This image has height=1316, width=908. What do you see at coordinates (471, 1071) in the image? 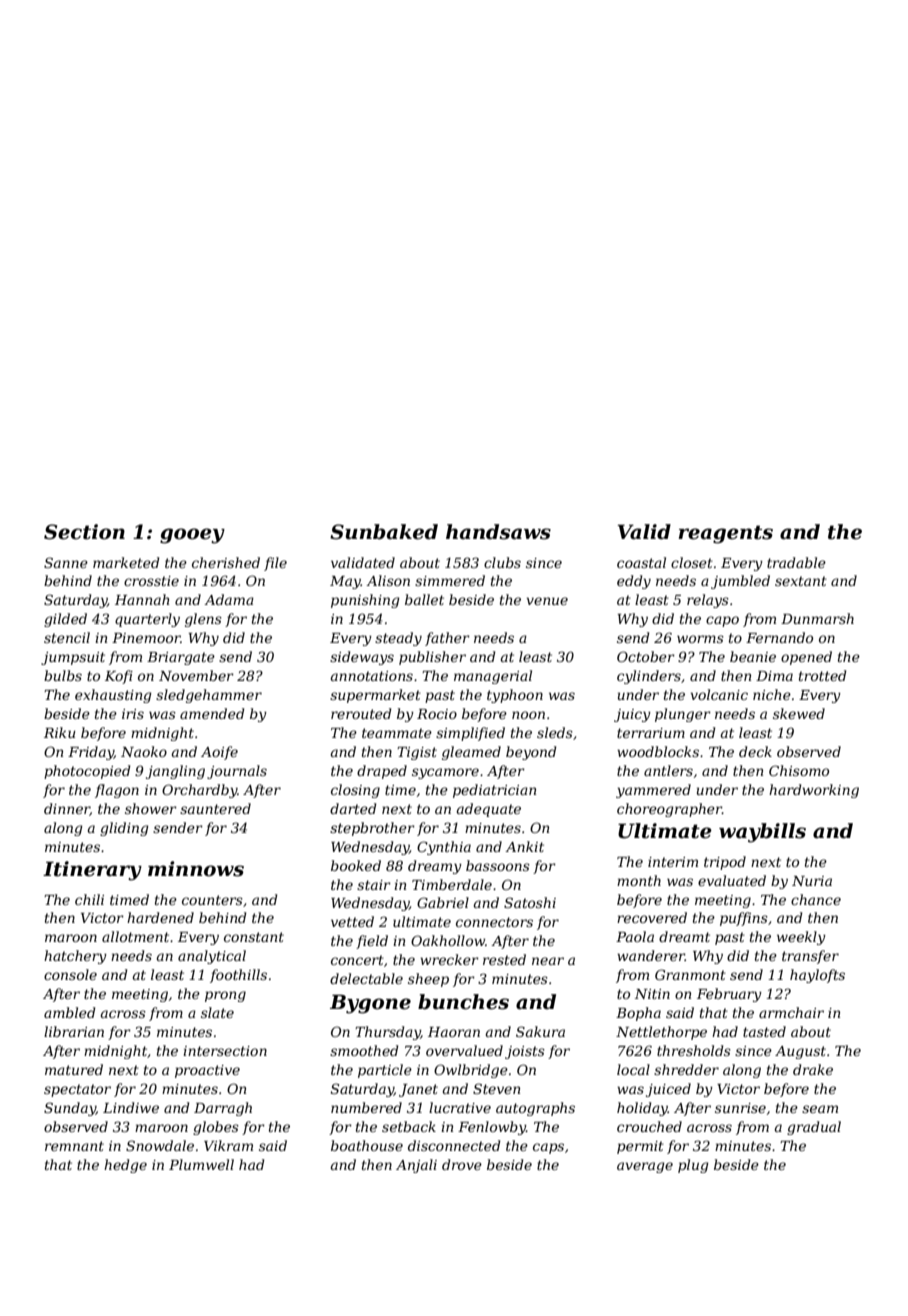
I see `Owlbridge` at bounding box center [471, 1071].
